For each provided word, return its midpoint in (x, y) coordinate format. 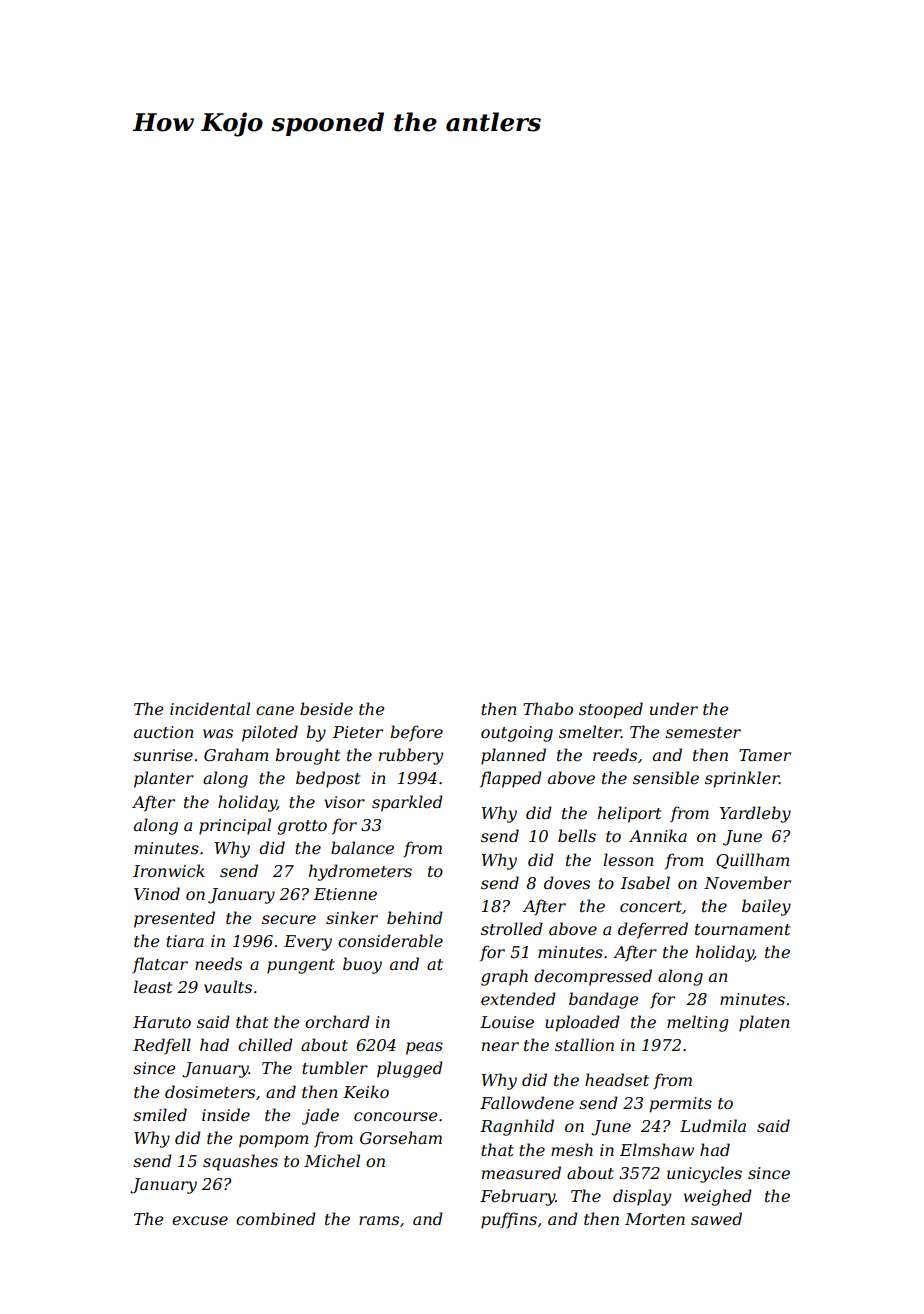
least (153, 986)
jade (320, 1116)
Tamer (765, 755)
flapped (511, 779)
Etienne (345, 894)
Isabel (645, 882)
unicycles (704, 1174)
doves (567, 882)
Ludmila (713, 1125)
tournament (742, 929)
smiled (160, 1114)
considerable (390, 940)
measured (521, 1172)
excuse (200, 1220)
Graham (236, 754)
